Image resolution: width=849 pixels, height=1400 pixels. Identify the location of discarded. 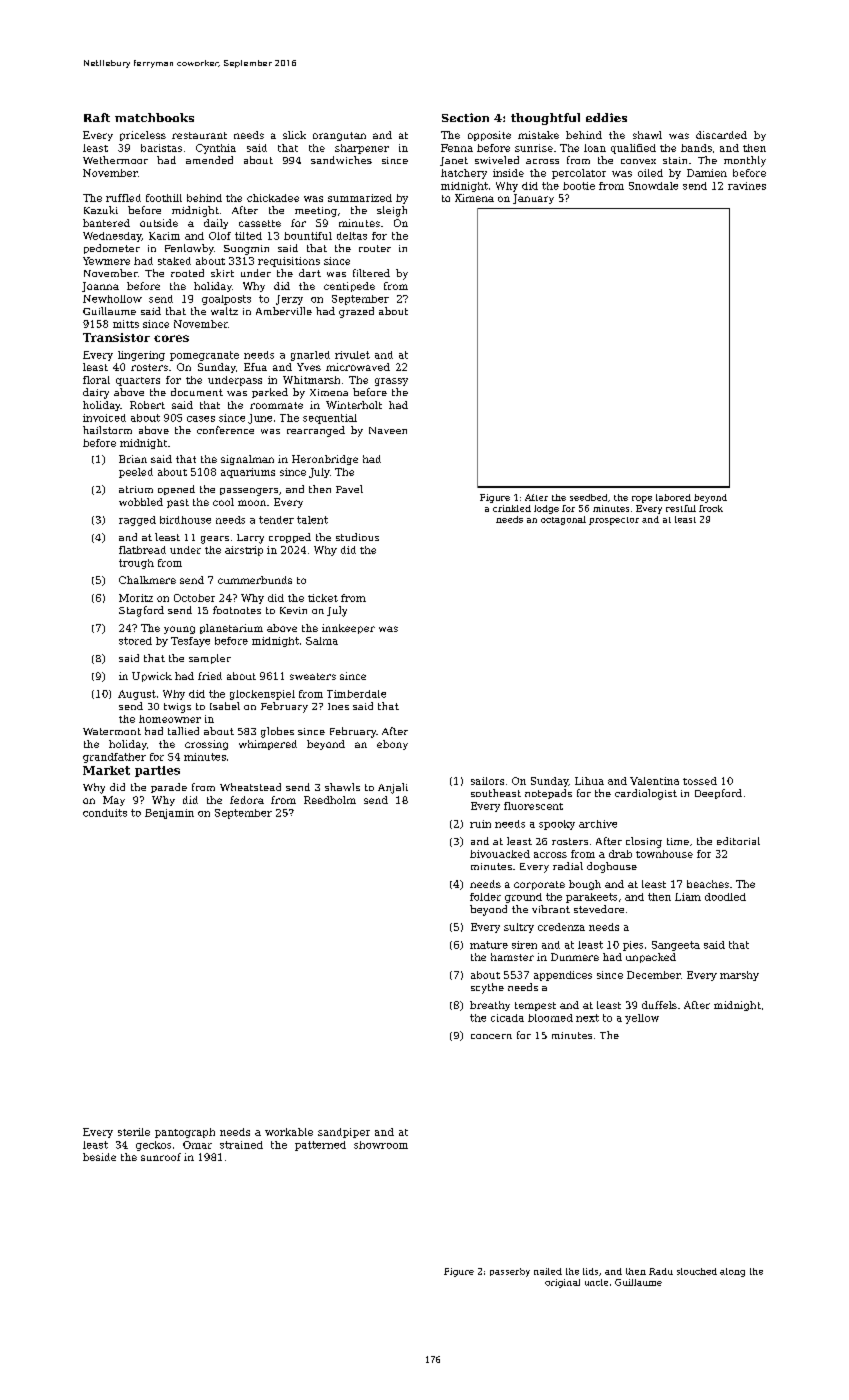
(721, 135).
